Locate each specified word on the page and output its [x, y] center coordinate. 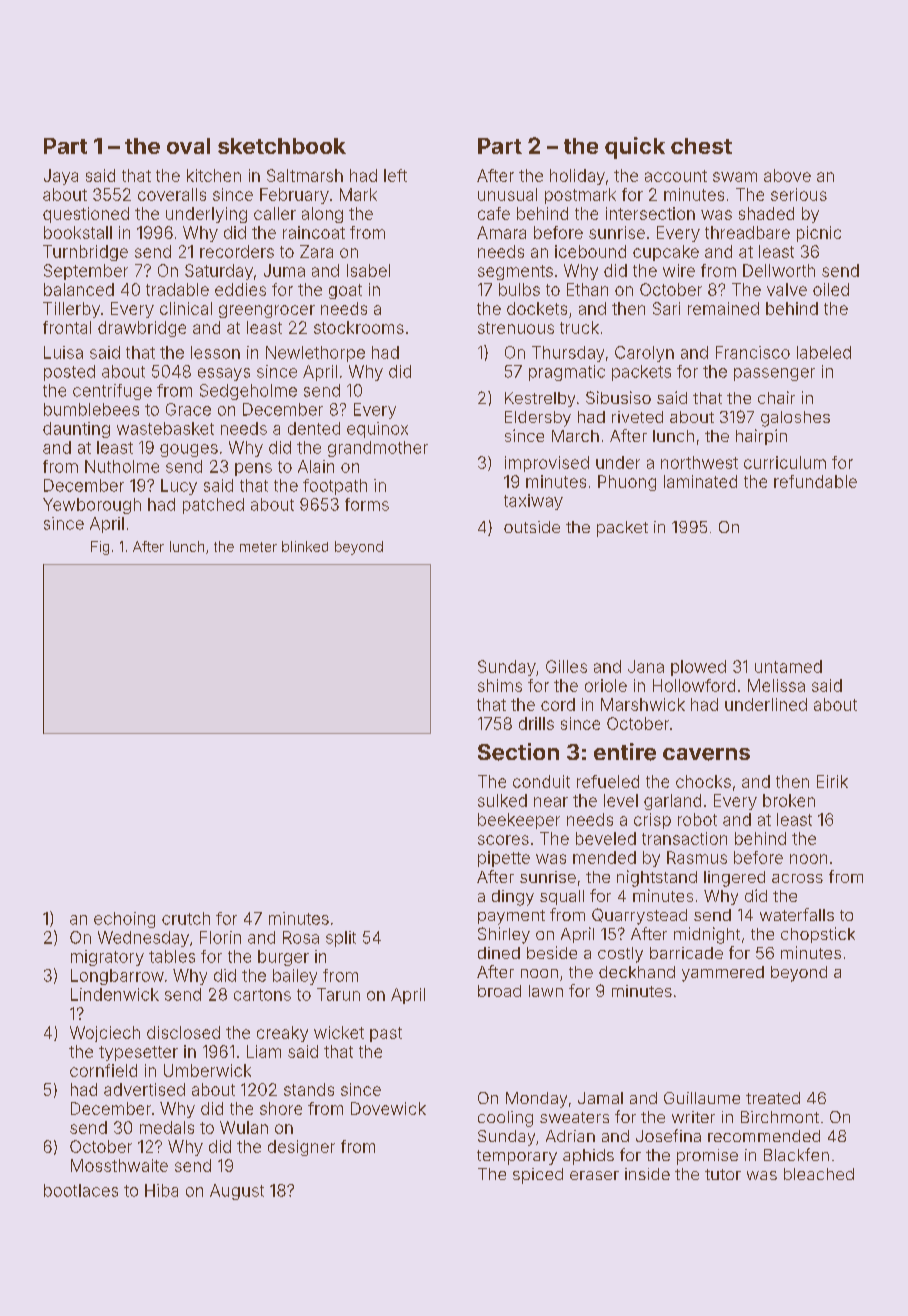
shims [500, 685]
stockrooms [359, 327]
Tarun [338, 994]
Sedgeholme [248, 392]
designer [301, 1148]
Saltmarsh [305, 175]
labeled [824, 352]
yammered [723, 974]
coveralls [172, 194]
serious [799, 194]
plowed [698, 668]
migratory [107, 958]
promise [707, 1157]
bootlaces [81, 1190]
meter [258, 547]
